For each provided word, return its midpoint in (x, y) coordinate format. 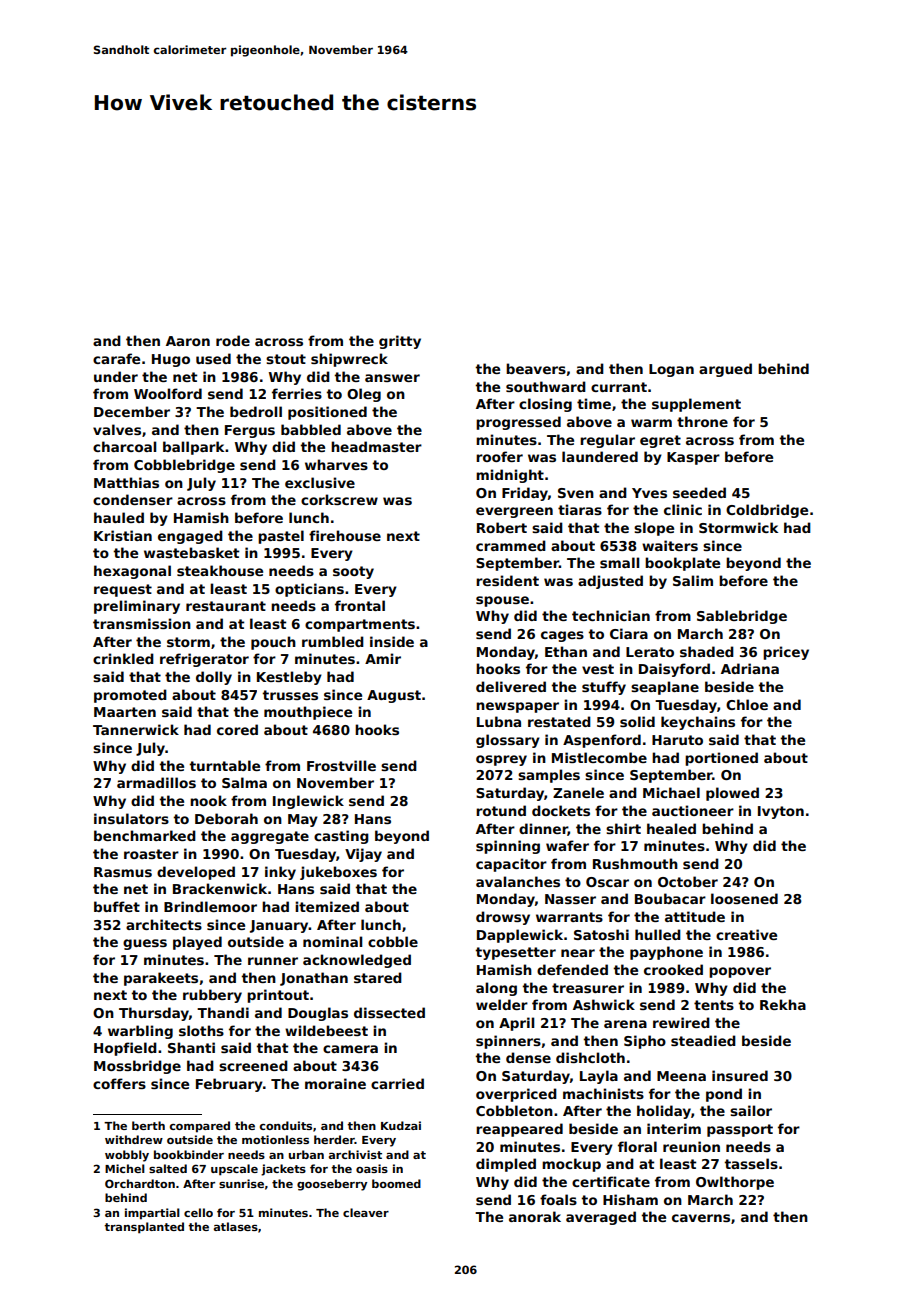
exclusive (320, 482)
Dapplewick (520, 936)
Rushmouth (635, 863)
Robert (502, 527)
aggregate (270, 837)
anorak (535, 1216)
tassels (751, 1163)
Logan (671, 370)
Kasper (693, 458)
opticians (309, 590)
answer (392, 378)
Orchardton (140, 1183)
